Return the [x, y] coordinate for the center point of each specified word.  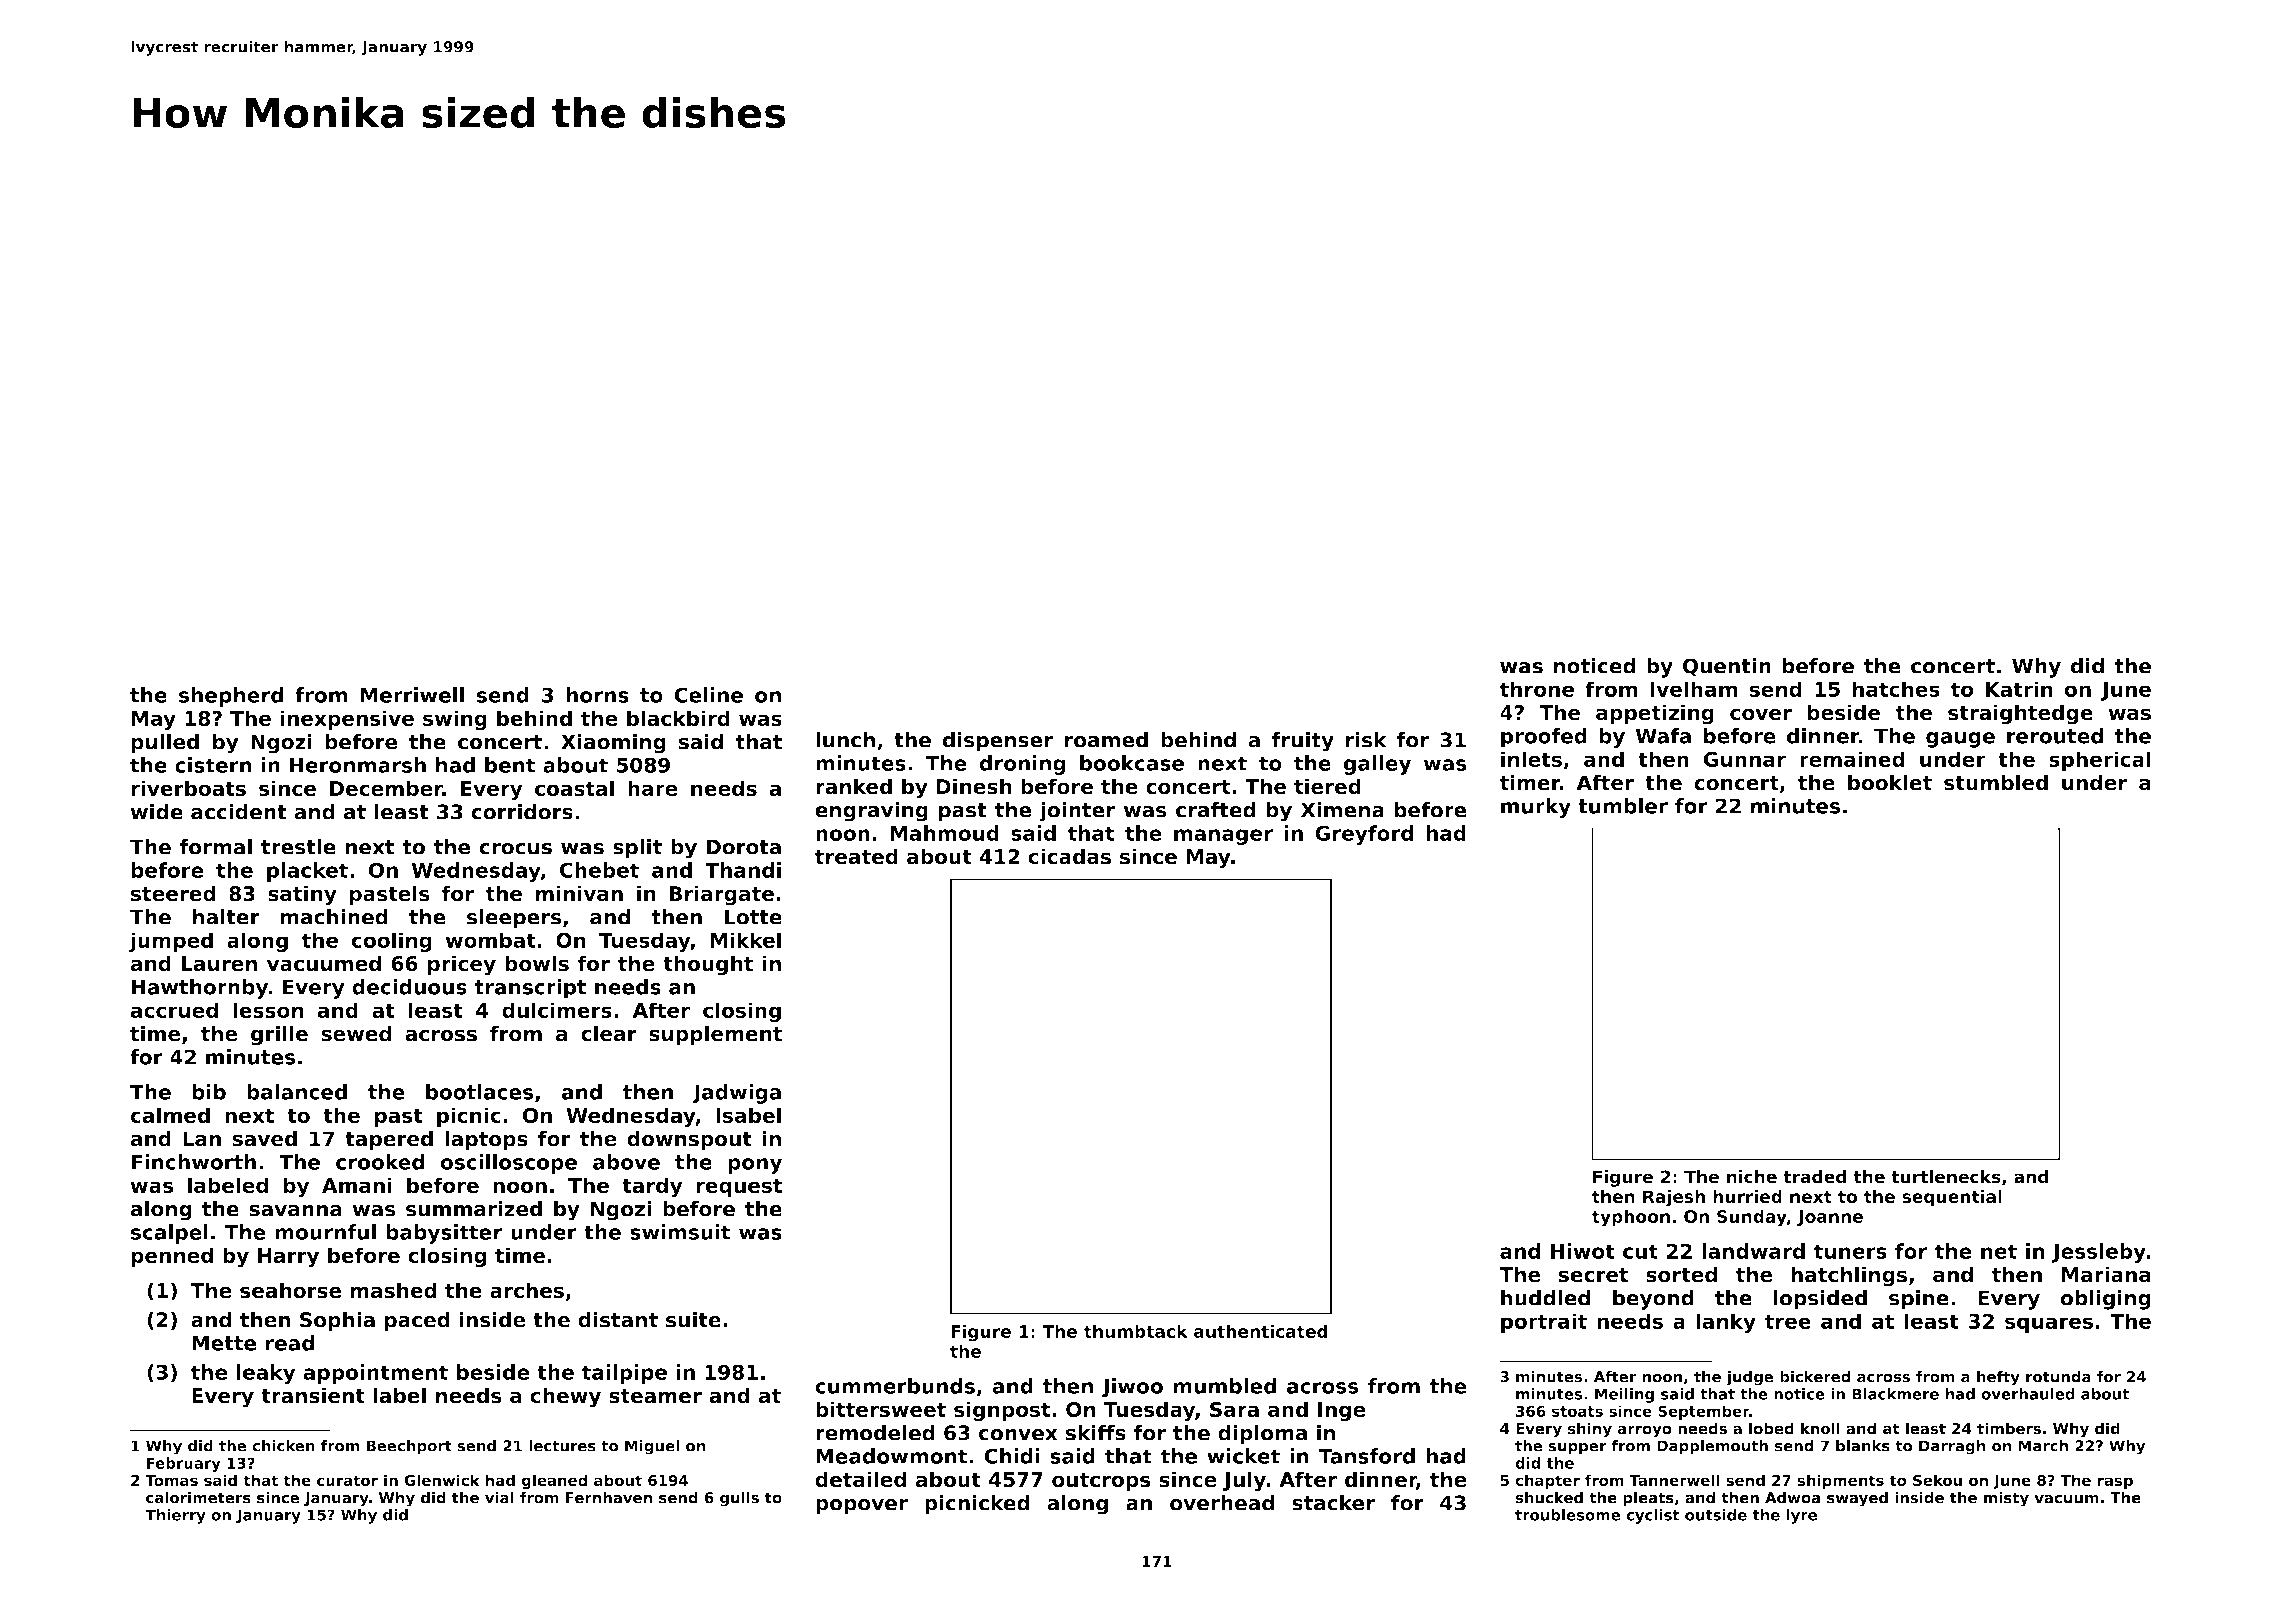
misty [2006, 1499]
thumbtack [1136, 1331]
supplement [715, 1035]
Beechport [409, 1447]
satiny [302, 895]
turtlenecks [1946, 1177]
